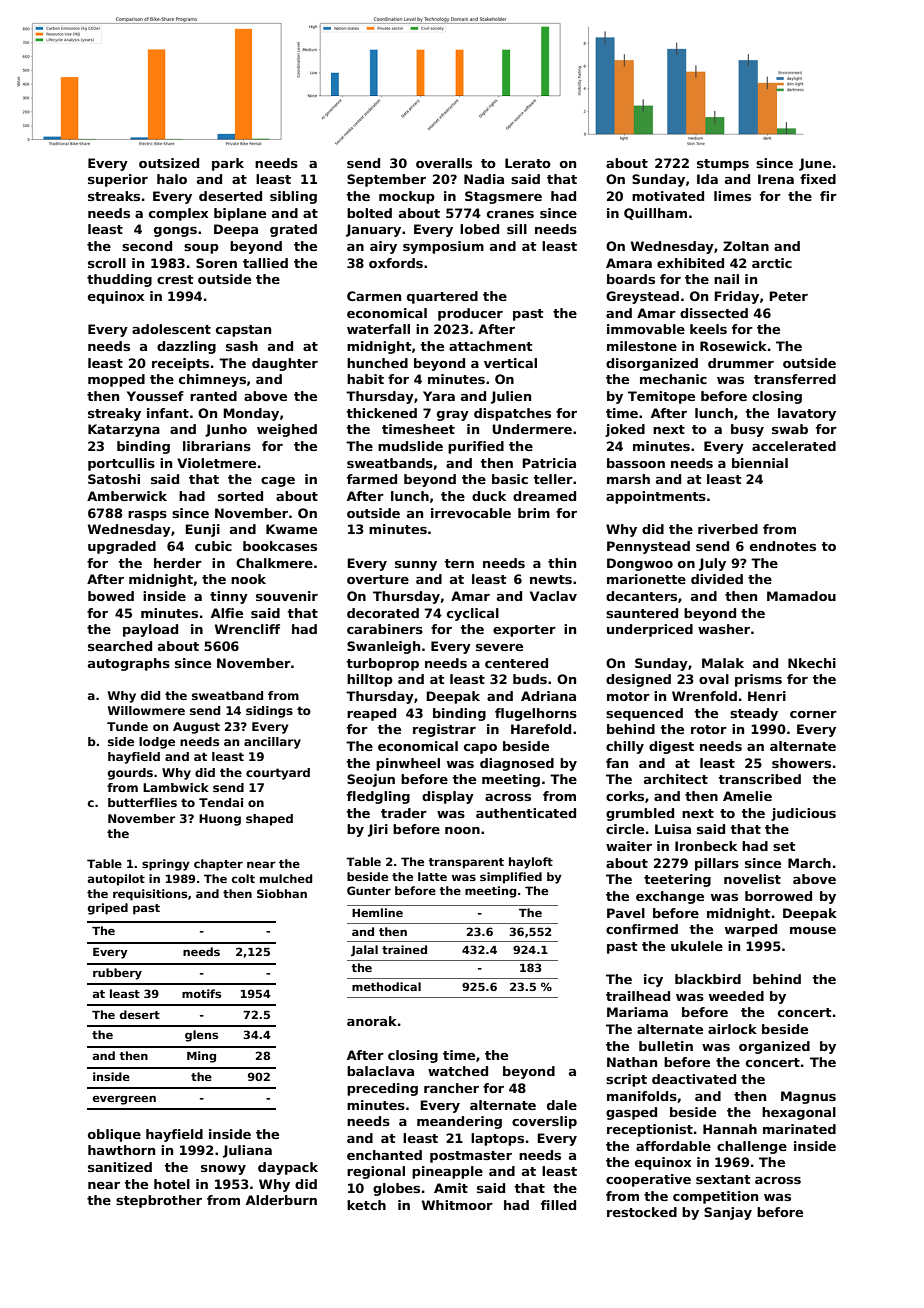 This page has width=924, height=1308. I want to click on Siobhan, so click(282, 893).
